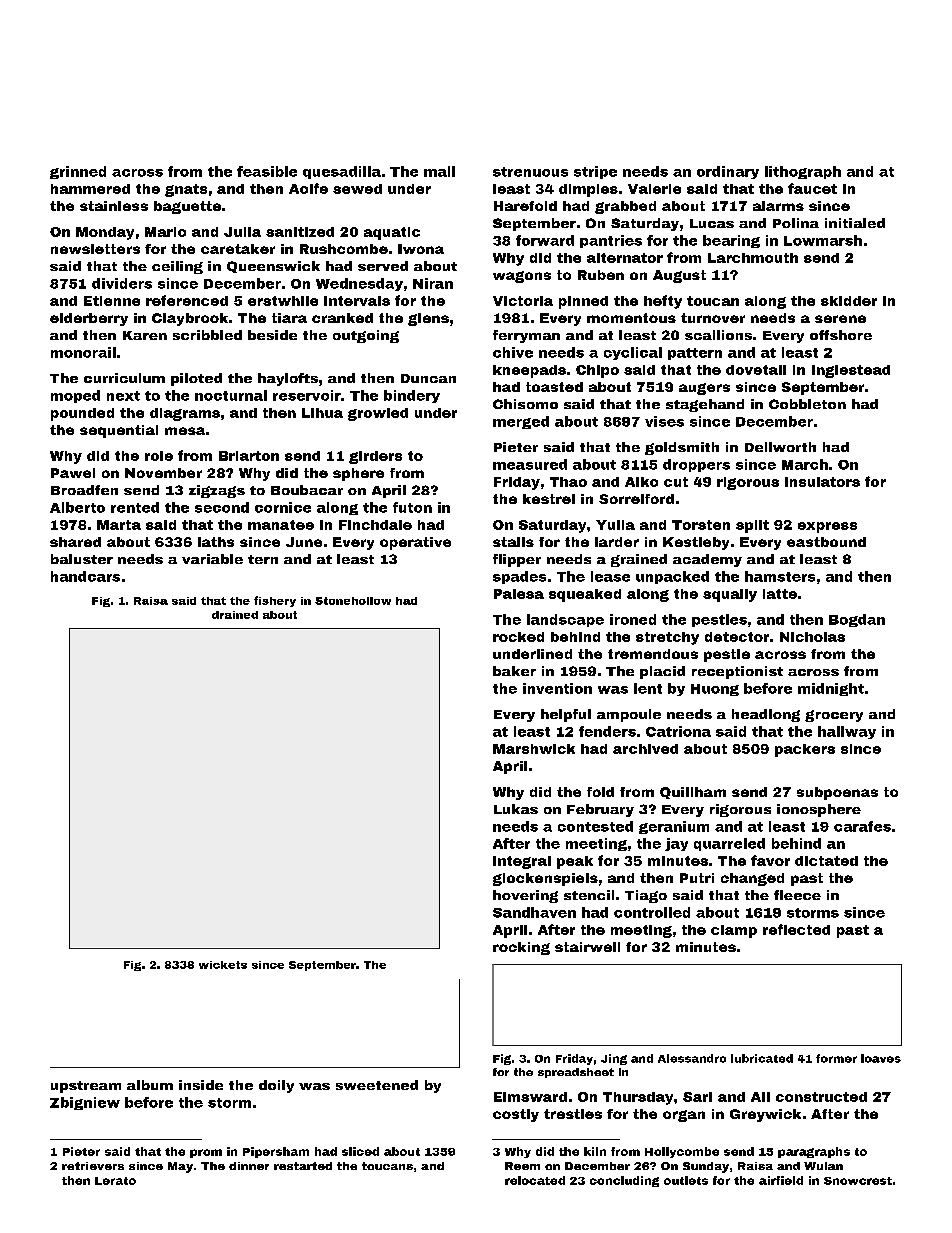  I want to click on Lerato, so click(115, 1181).
